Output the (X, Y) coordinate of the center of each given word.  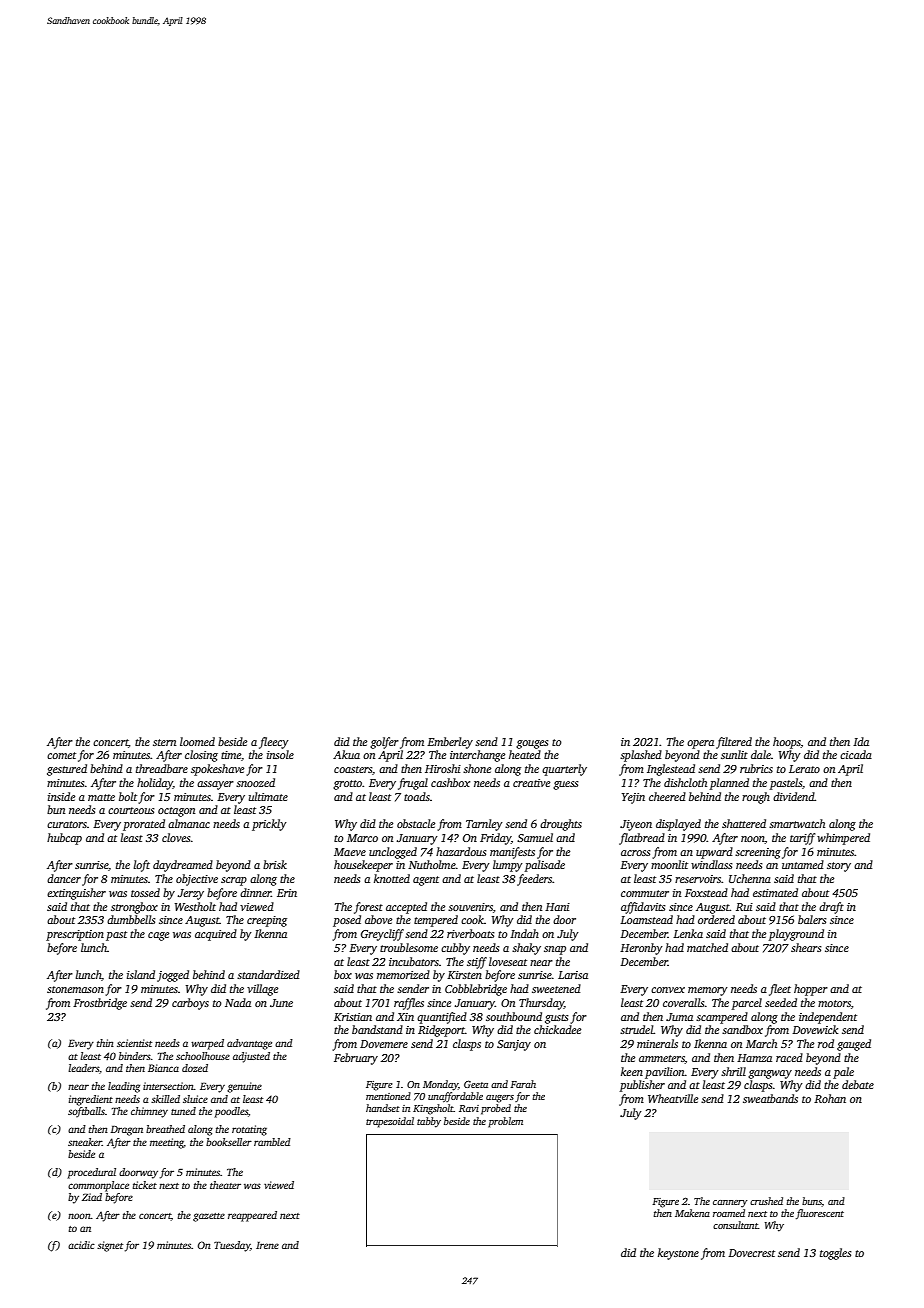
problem (505, 1122)
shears (806, 947)
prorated (144, 825)
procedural (91, 1173)
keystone (678, 1254)
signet (110, 1246)
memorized (403, 974)
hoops (787, 743)
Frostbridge (100, 1004)
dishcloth (685, 782)
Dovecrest (751, 1253)
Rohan (830, 1098)
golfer (384, 743)
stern (164, 742)
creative (531, 783)
